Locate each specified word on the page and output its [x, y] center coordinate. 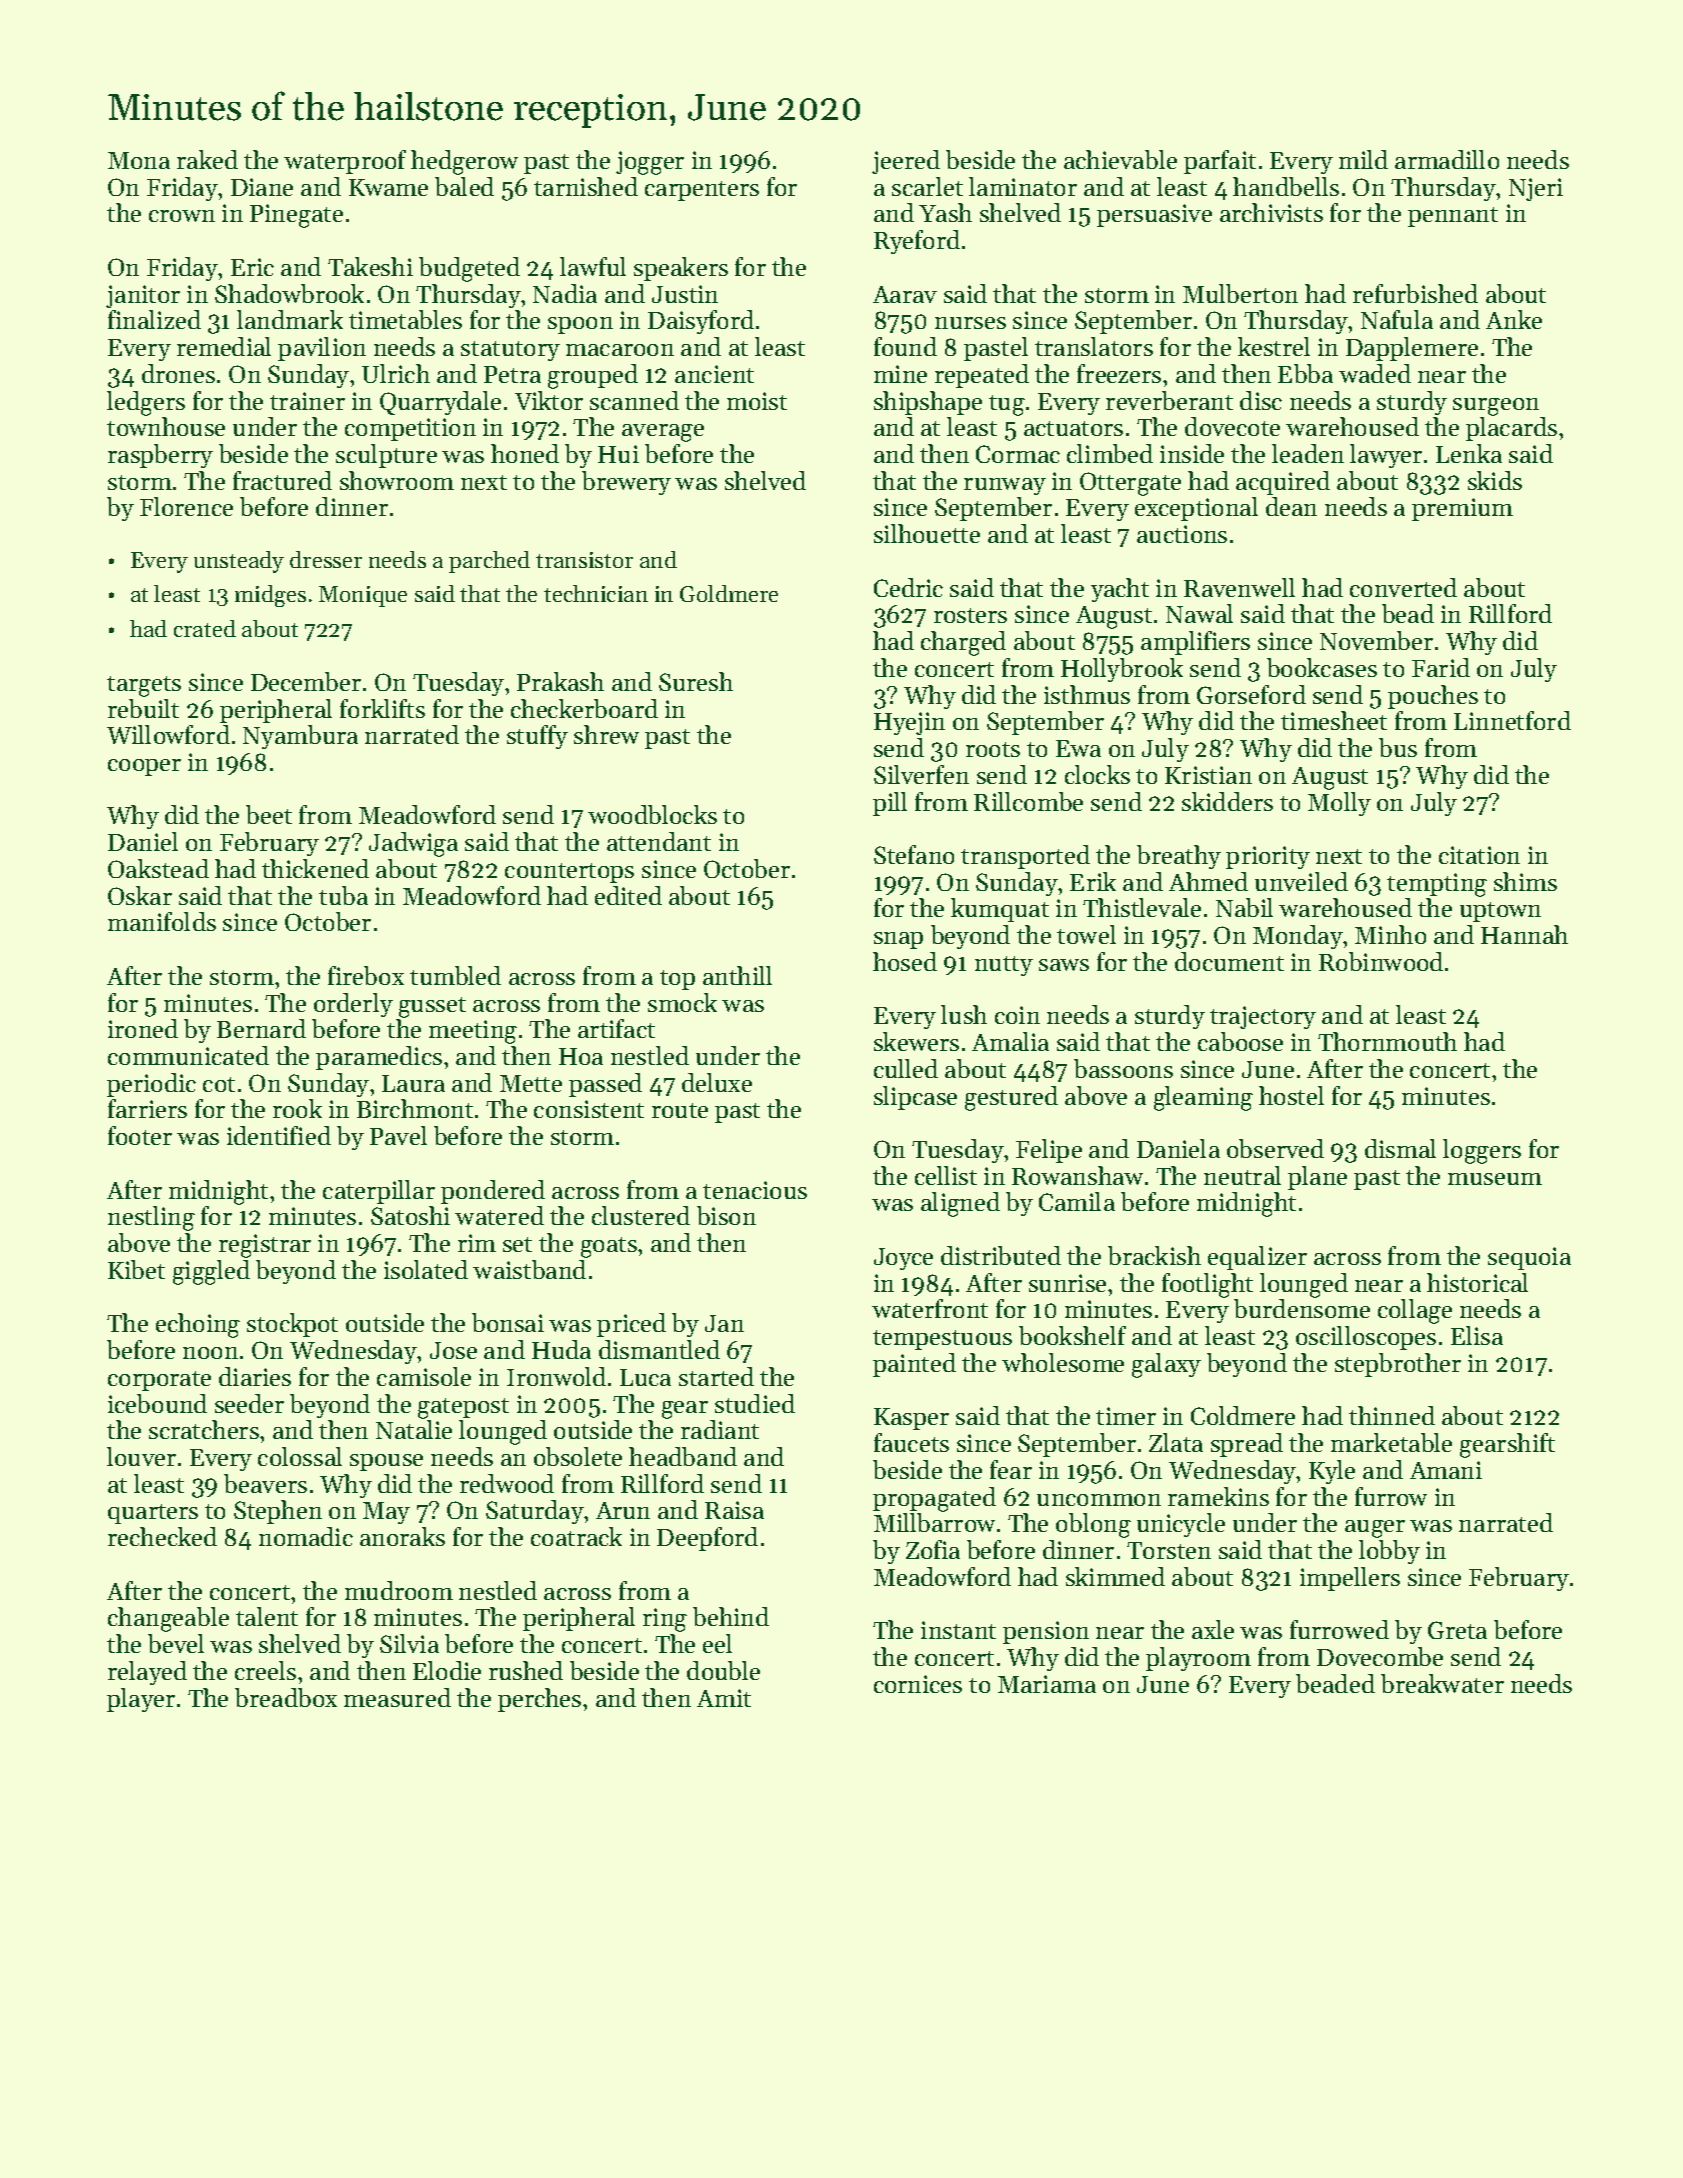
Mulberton [1240, 293]
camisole [424, 1376]
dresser [326, 559]
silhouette [927, 533]
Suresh [696, 681]
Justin [685, 294]
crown [182, 216]
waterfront [930, 1308]
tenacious [755, 1190]
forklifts [382, 708]
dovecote [1232, 426]
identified [279, 1135]
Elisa [1477, 1335]
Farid [1441, 667]
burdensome [1302, 1308]
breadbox [286, 1697]
